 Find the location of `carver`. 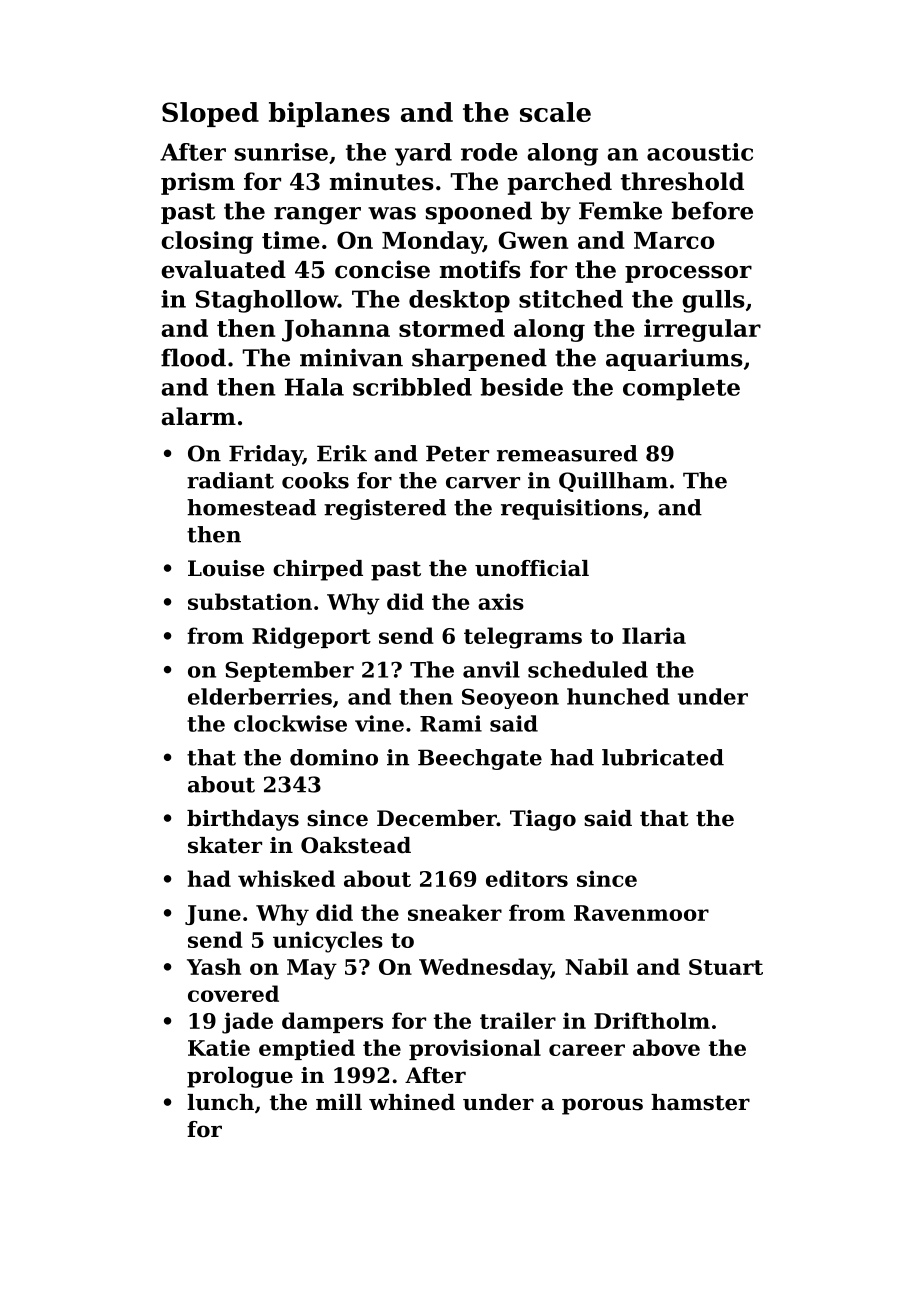

carver is located at coordinates (483, 483).
